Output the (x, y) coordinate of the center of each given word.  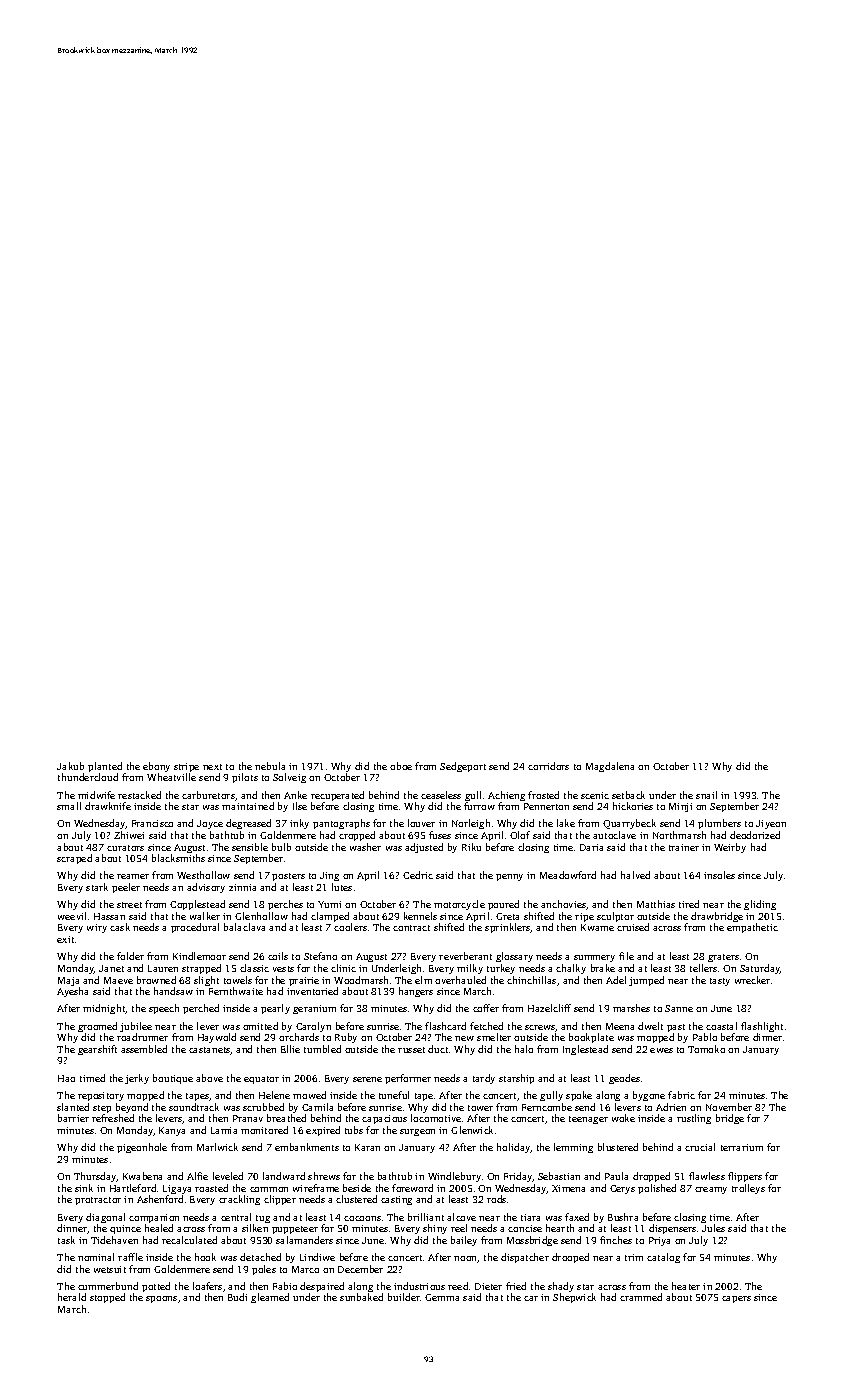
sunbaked (361, 1297)
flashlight (762, 1027)
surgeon (417, 1132)
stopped (107, 1298)
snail (706, 795)
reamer (133, 876)
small (69, 806)
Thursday (95, 1177)
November (729, 1107)
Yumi (329, 904)
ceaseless (441, 795)
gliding (760, 905)
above (209, 1078)
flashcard (445, 1026)
